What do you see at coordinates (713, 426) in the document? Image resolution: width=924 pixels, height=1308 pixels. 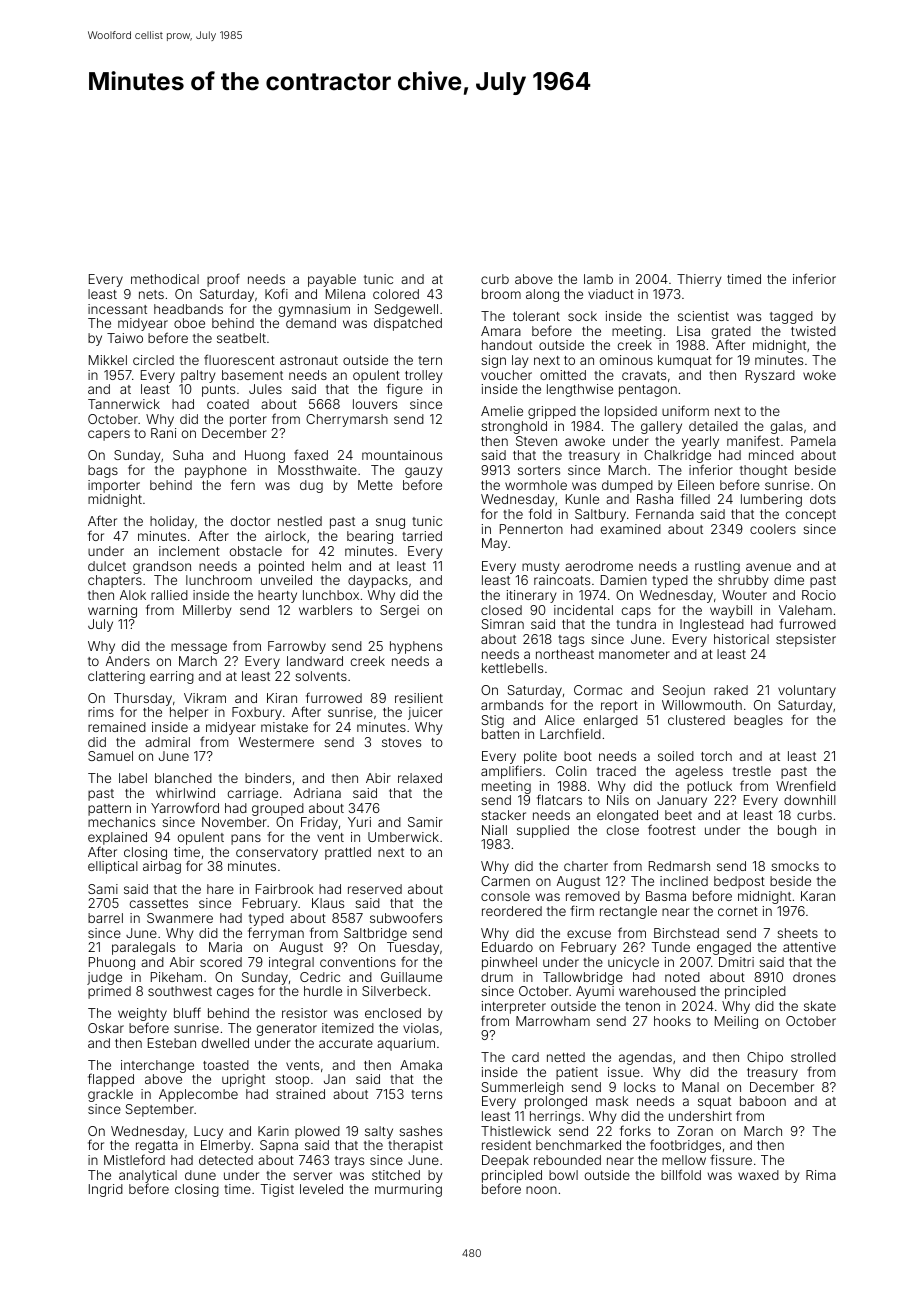 I see `detailed` at bounding box center [713, 426].
